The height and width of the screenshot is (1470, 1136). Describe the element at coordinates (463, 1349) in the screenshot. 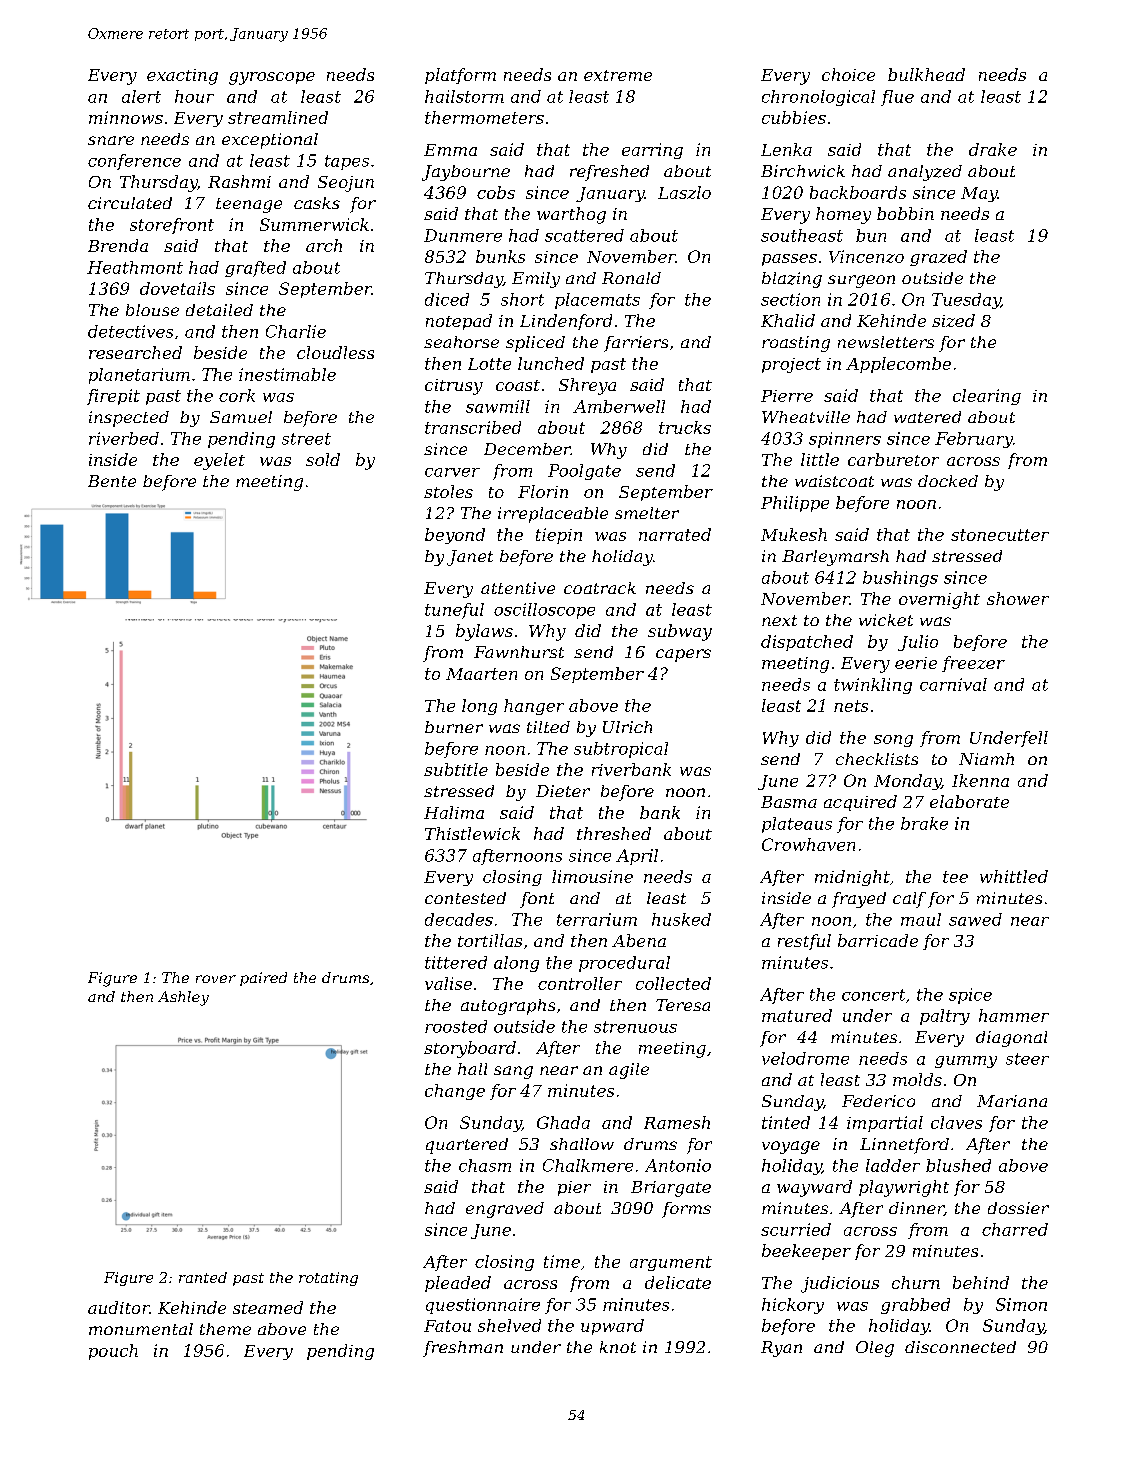

I see `freshman` at that location.
